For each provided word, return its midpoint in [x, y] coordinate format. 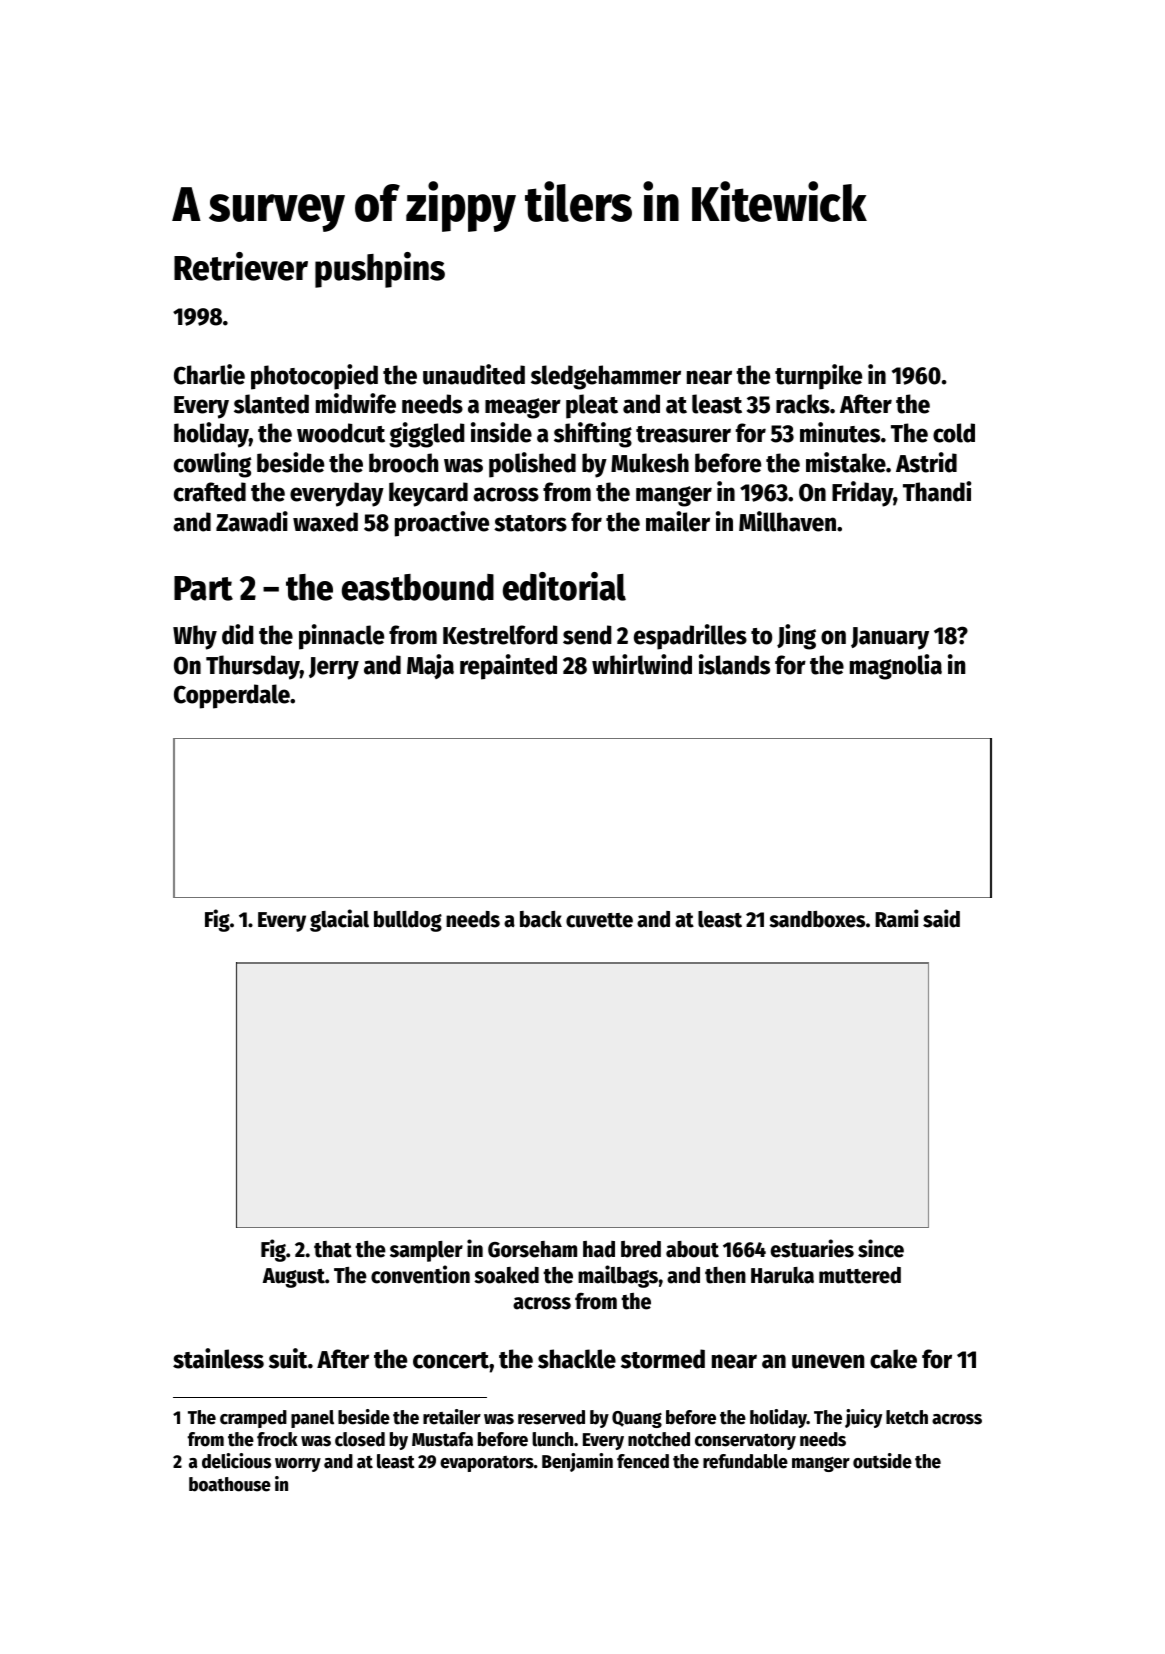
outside [882, 1461]
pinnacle [341, 637]
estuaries [812, 1248]
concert [451, 1360]
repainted [508, 667]
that [333, 1249]
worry [298, 1465]
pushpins [380, 270]
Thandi [937, 491]
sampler [426, 1251]
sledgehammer [606, 377]
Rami [897, 918]
